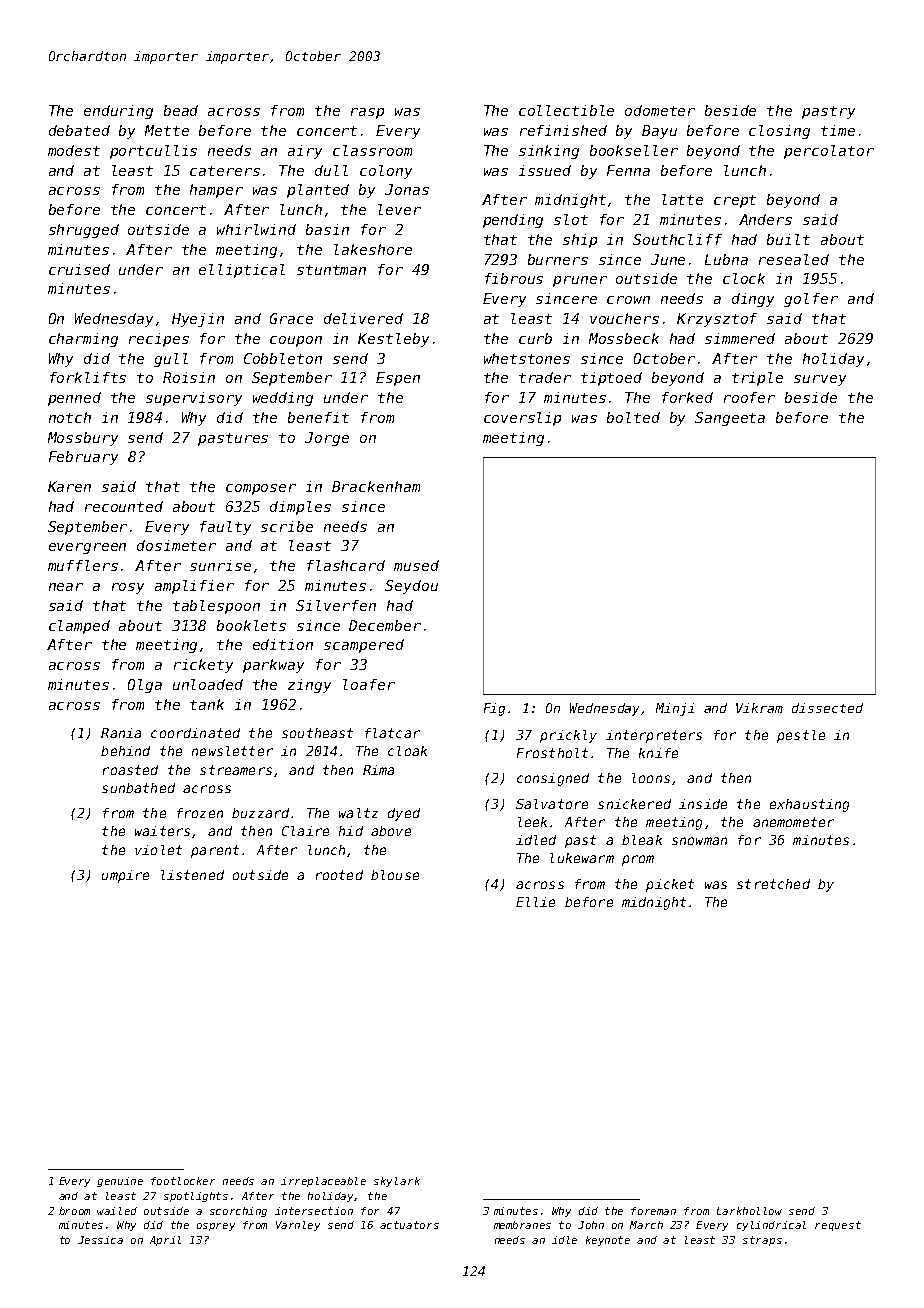  Describe the element at coordinates (121, 733) in the page. I see `Rania` at that location.
